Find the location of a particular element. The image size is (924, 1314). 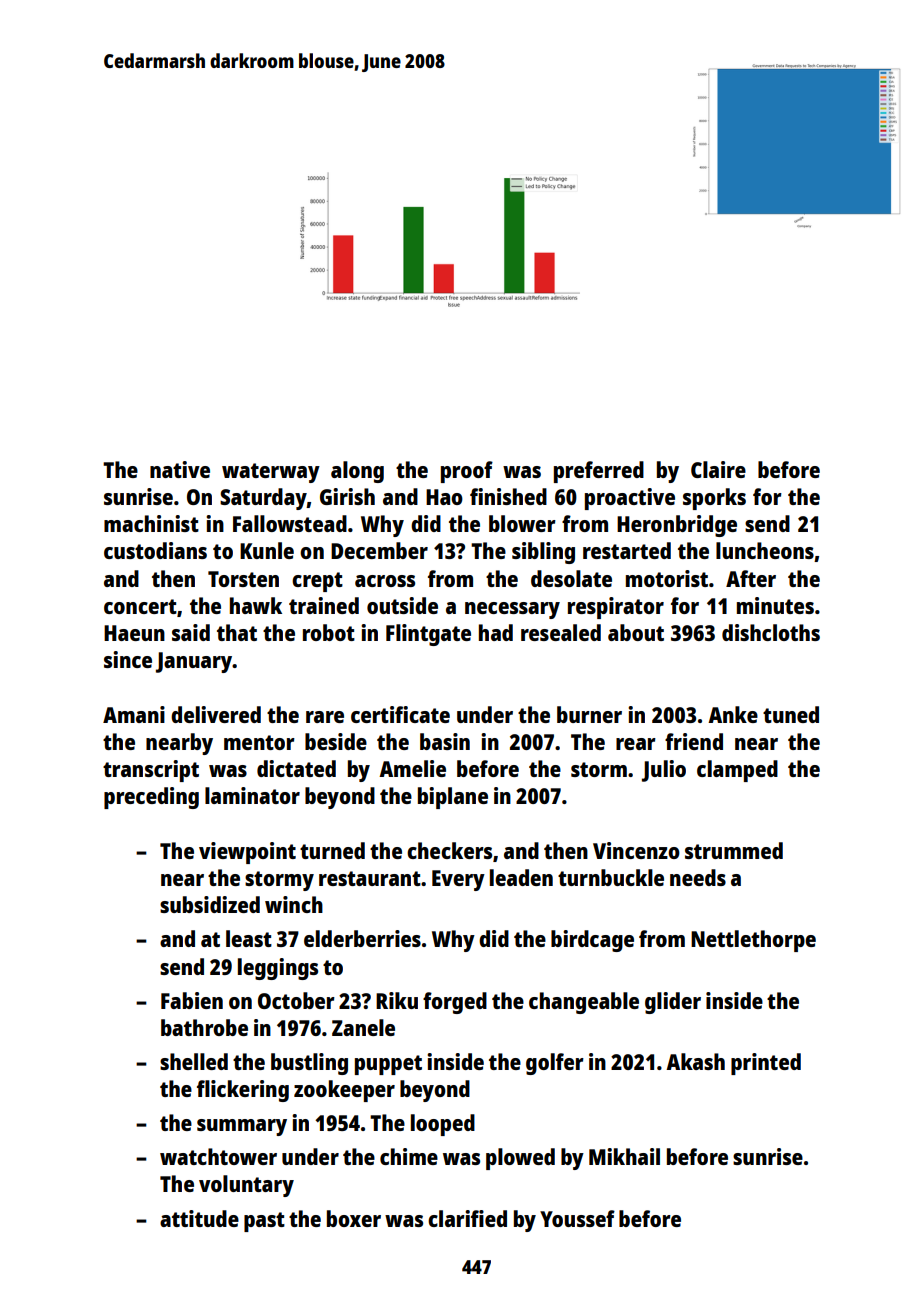

preferred is located at coordinates (599, 472).
